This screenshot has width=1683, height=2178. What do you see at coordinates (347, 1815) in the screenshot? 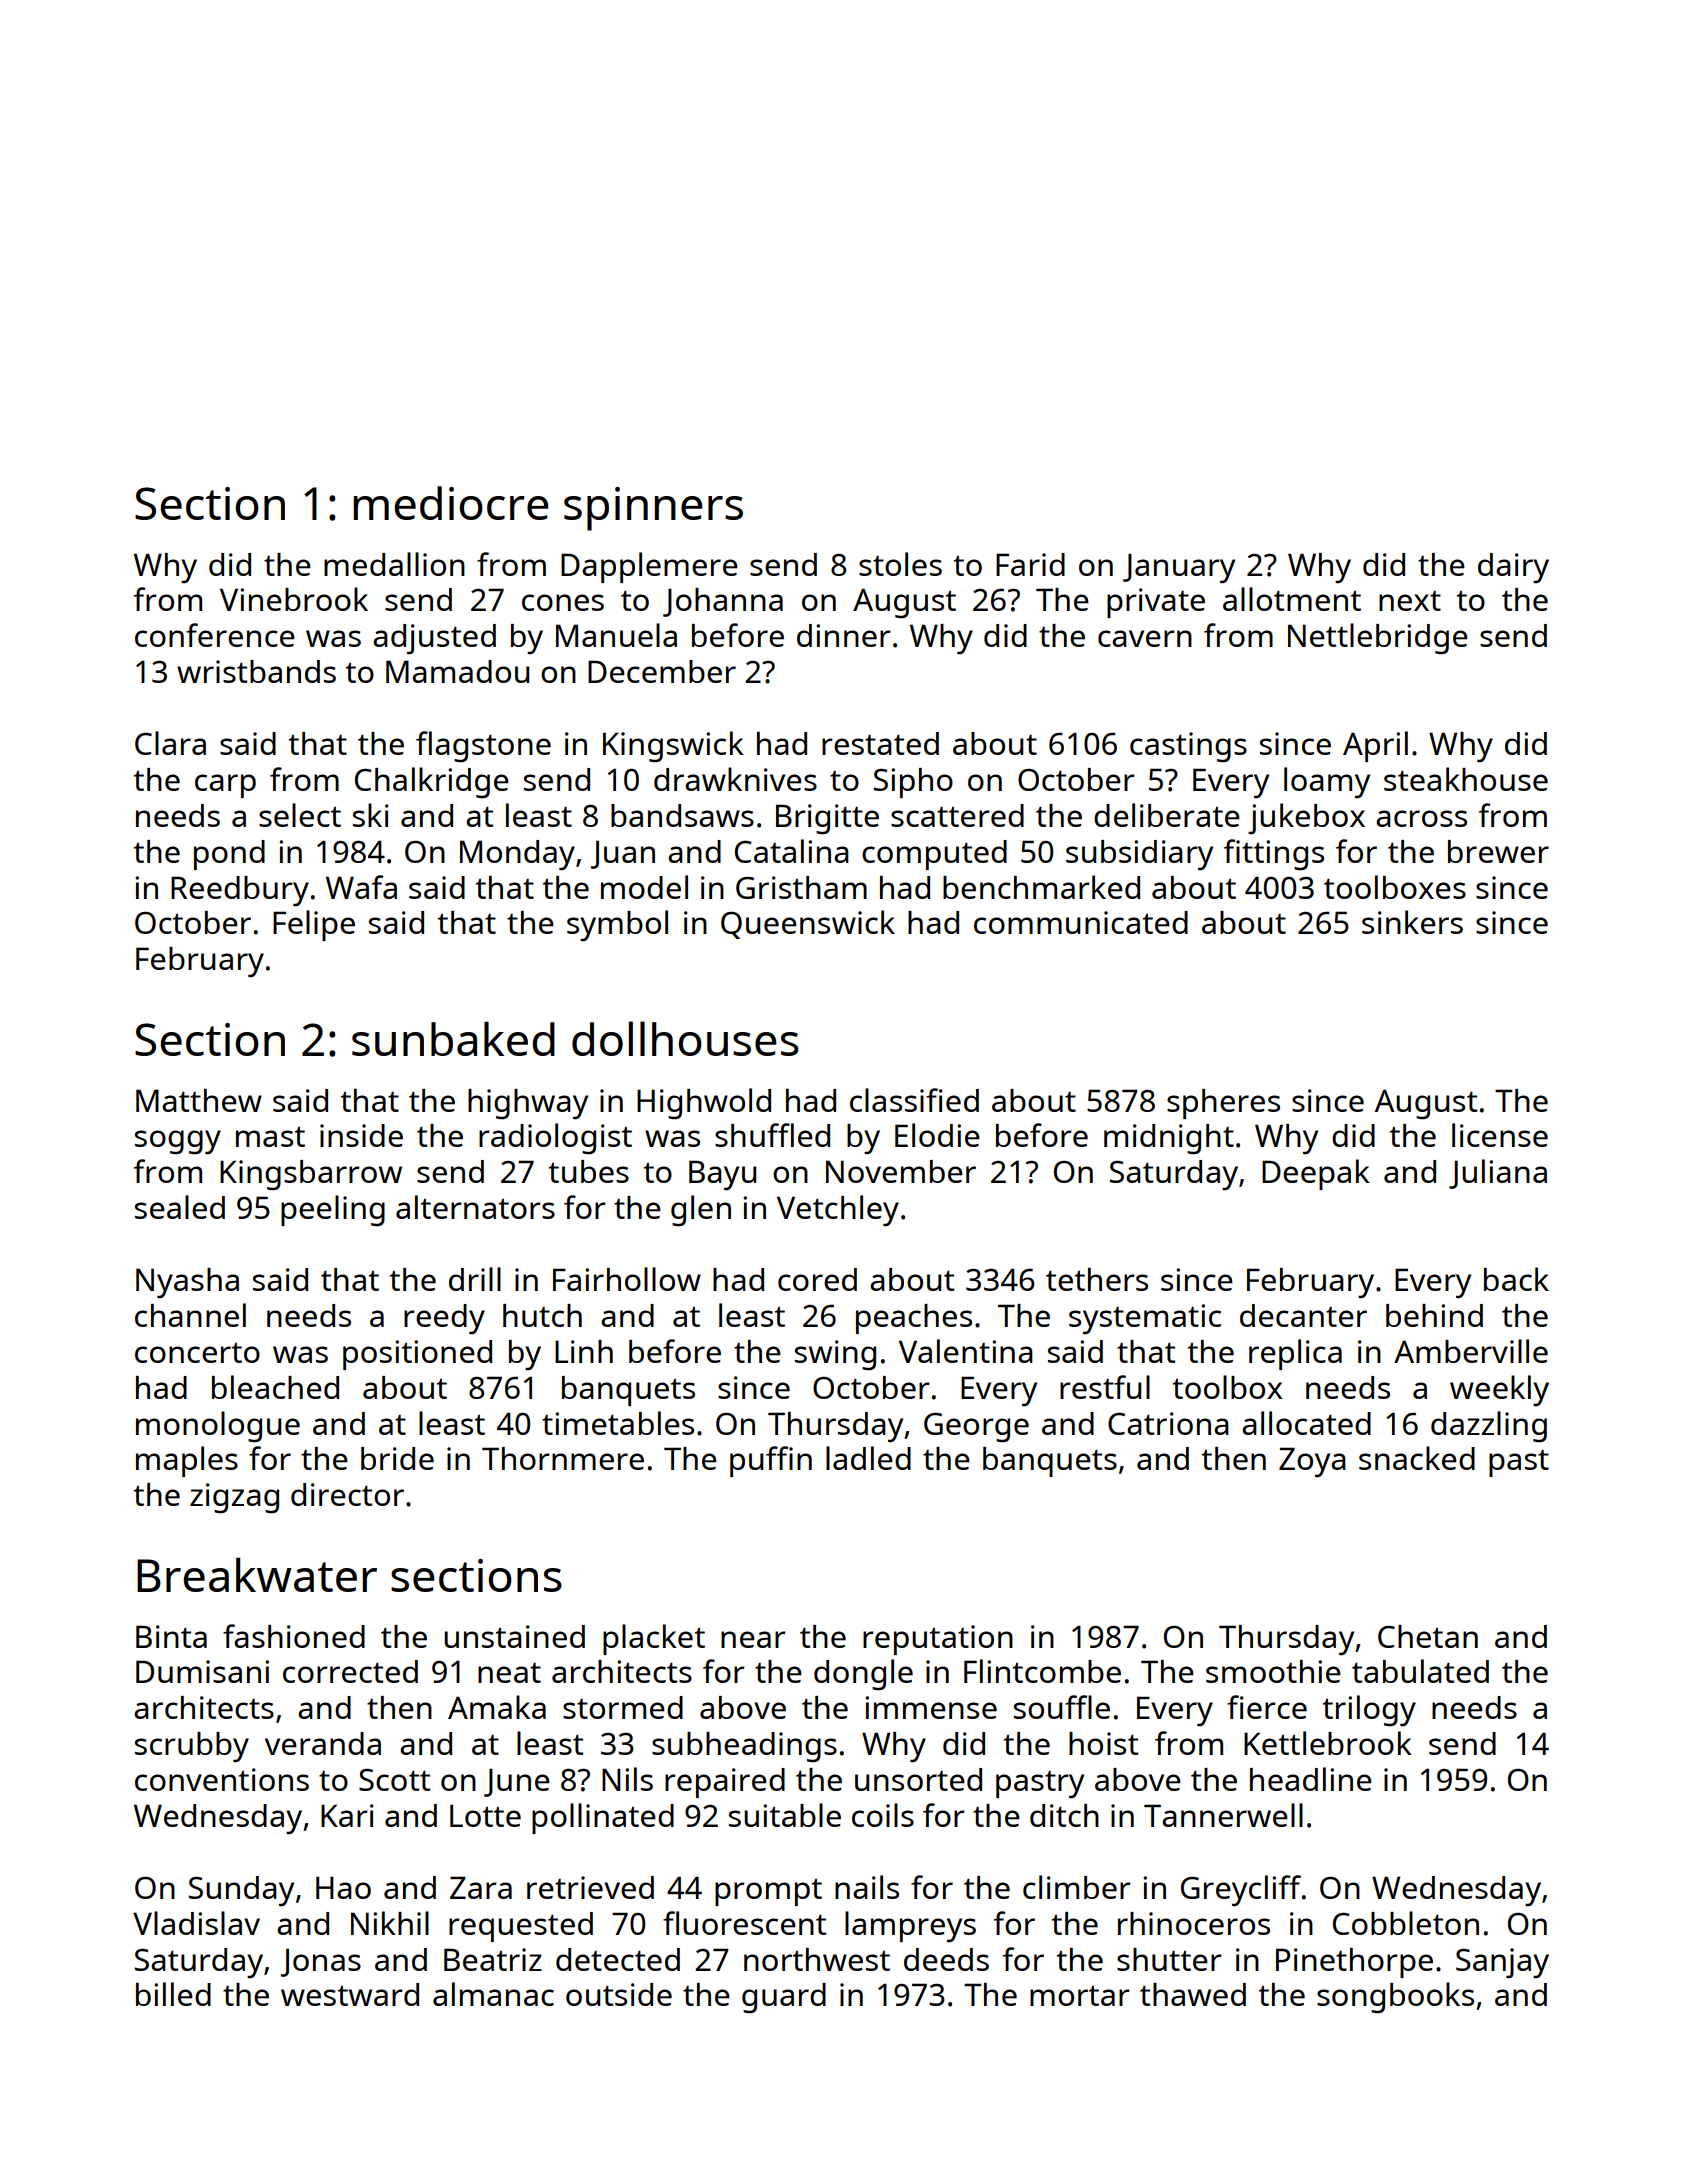
I see `Kari` at bounding box center [347, 1815].
